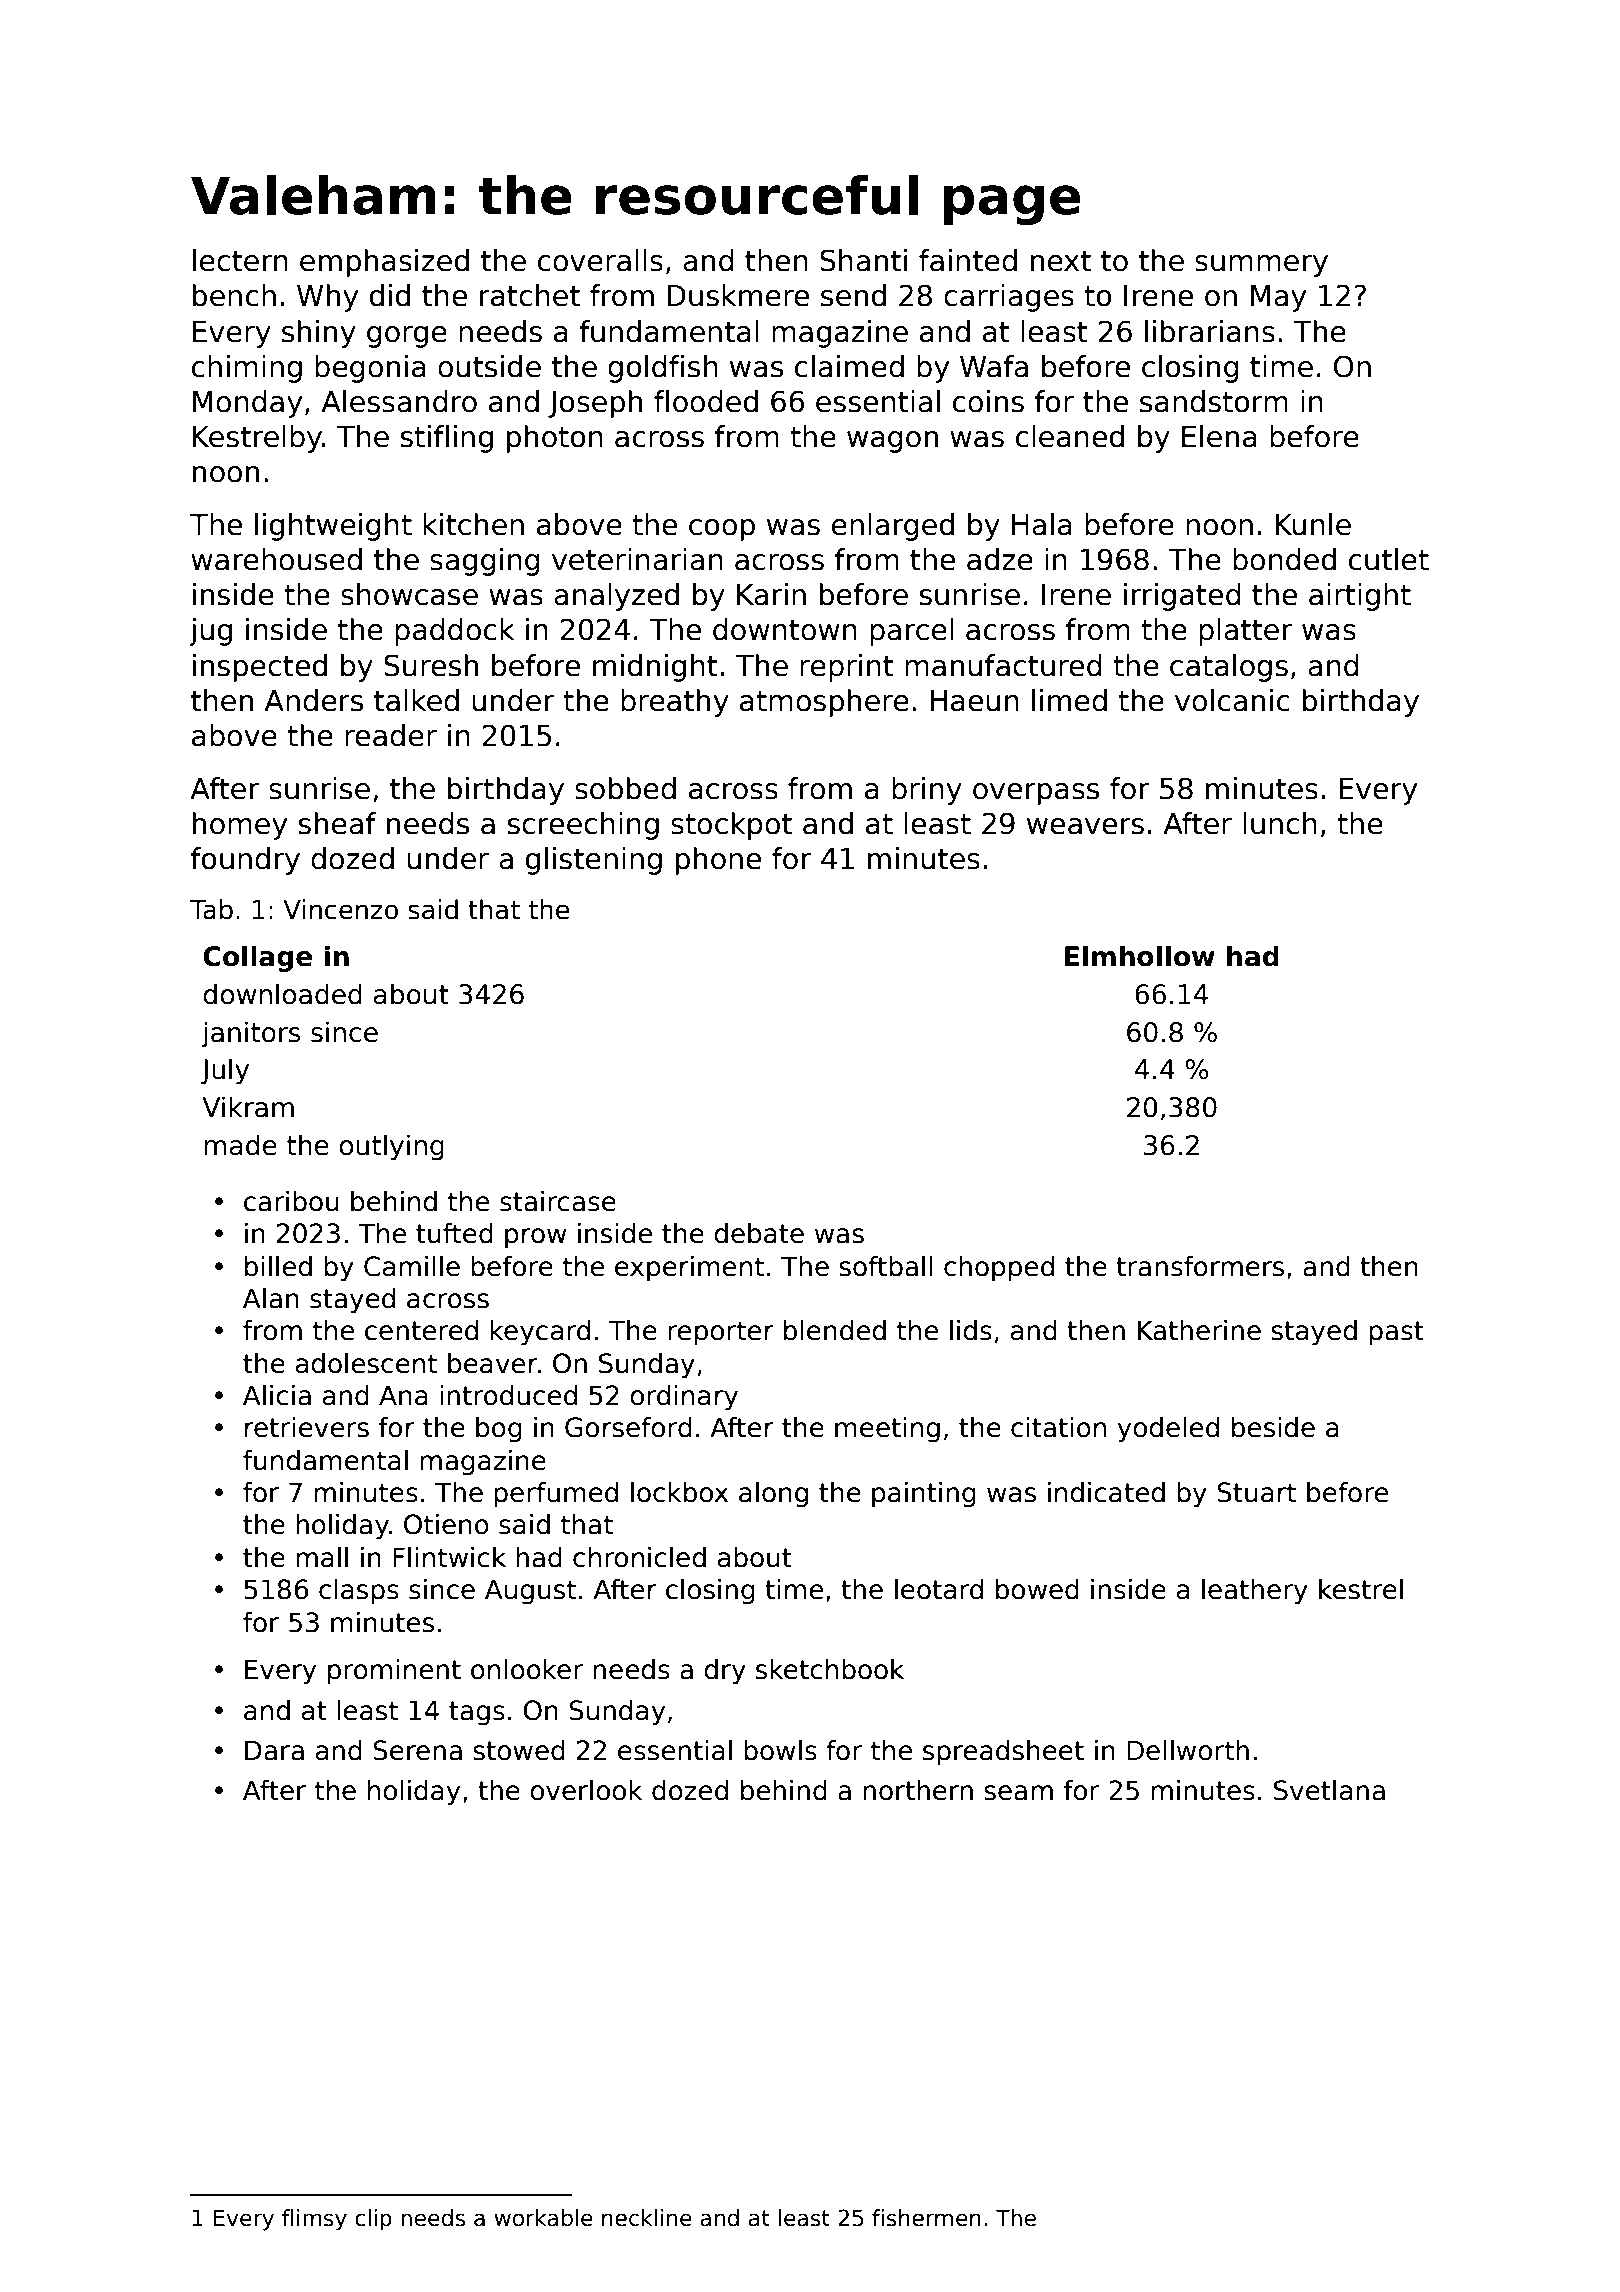 The image size is (1620, 2292). What do you see at coordinates (1085, 826) in the screenshot?
I see `weavers` at bounding box center [1085, 826].
